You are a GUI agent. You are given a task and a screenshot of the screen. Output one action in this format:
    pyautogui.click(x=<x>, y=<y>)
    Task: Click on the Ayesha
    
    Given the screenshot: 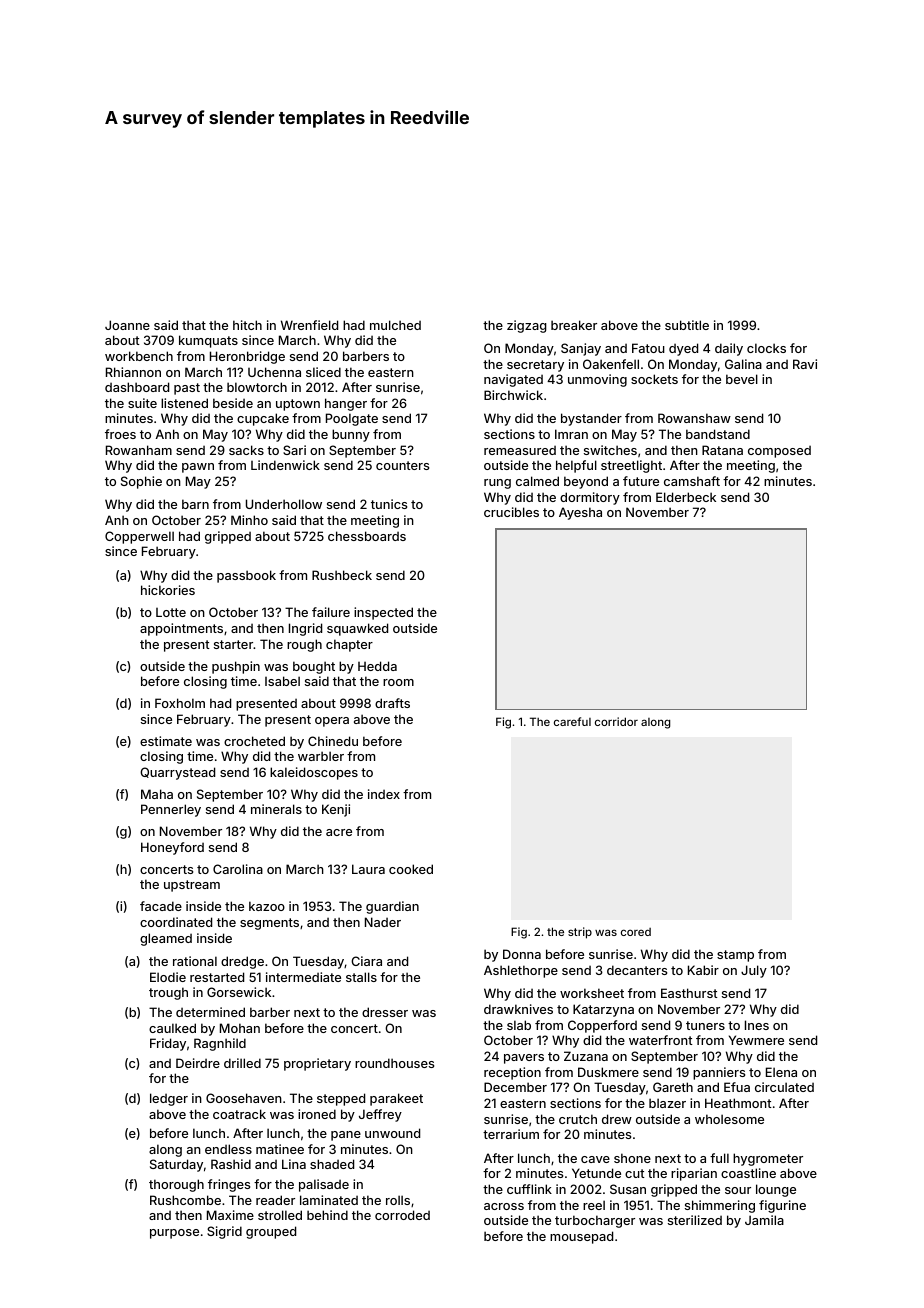 What is the action you would take?
    pyautogui.click(x=580, y=513)
